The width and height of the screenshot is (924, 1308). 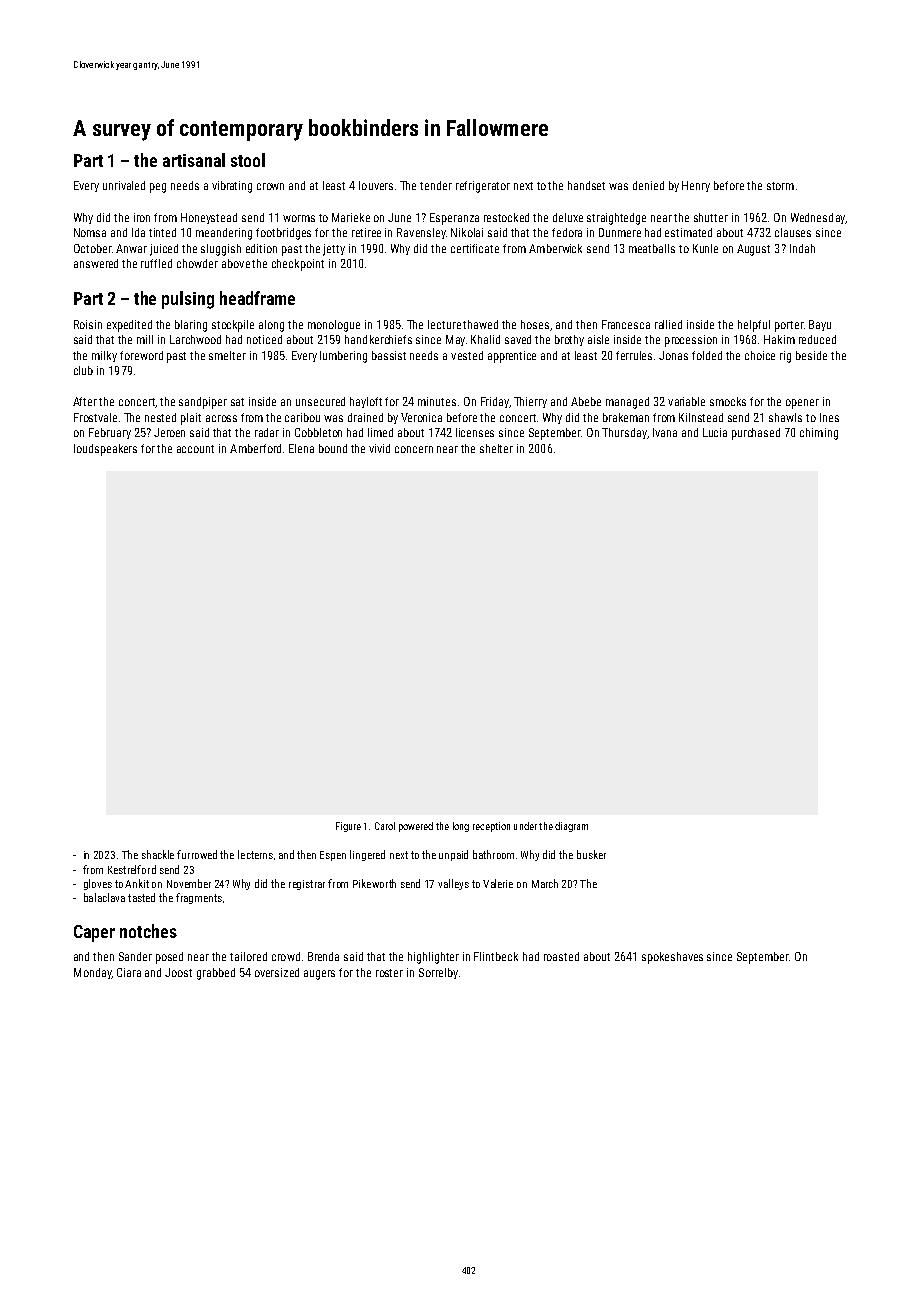 What do you see at coordinates (819, 434) in the screenshot?
I see `chiming` at bounding box center [819, 434].
